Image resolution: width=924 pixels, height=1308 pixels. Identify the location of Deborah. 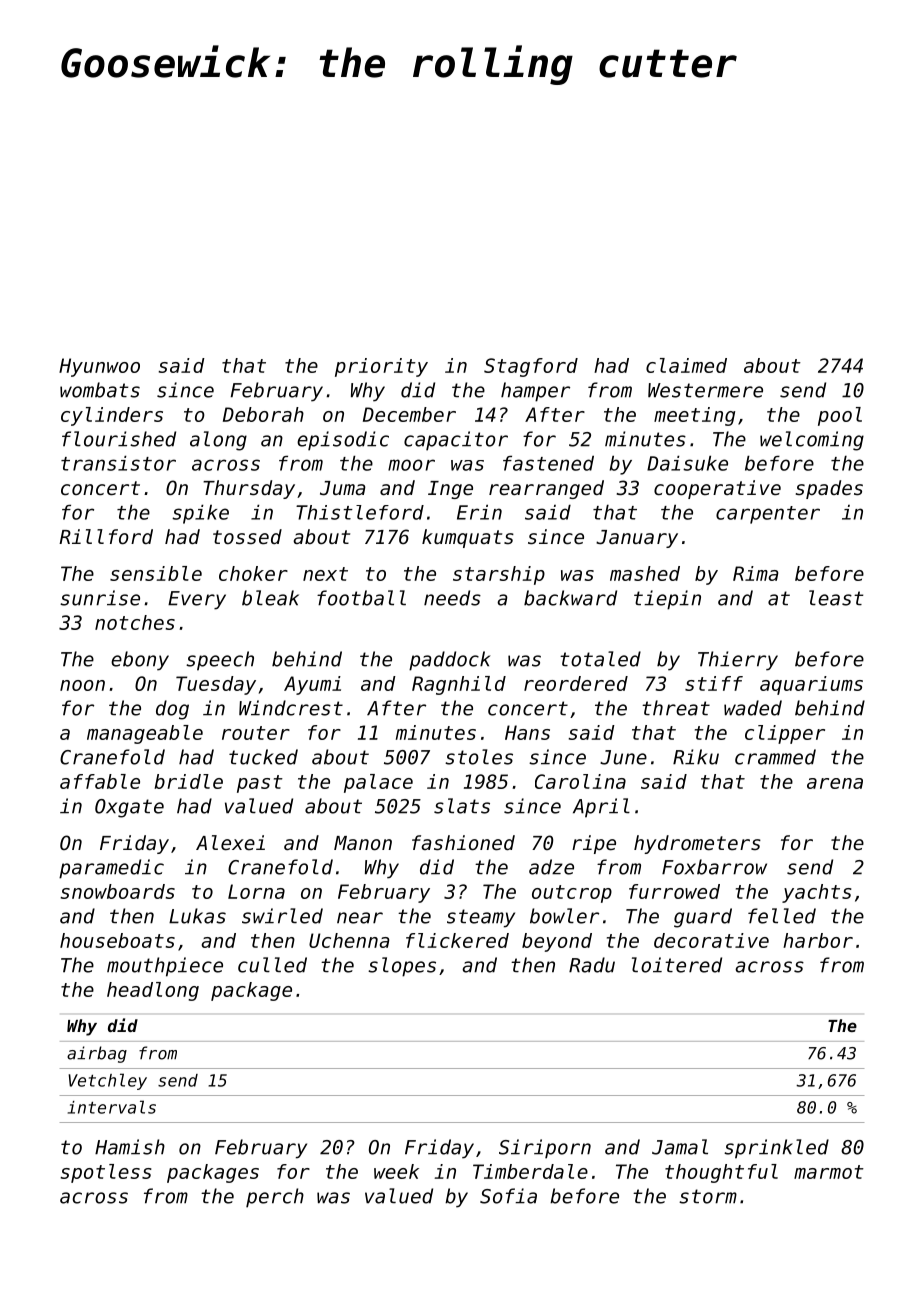
(263, 414).
